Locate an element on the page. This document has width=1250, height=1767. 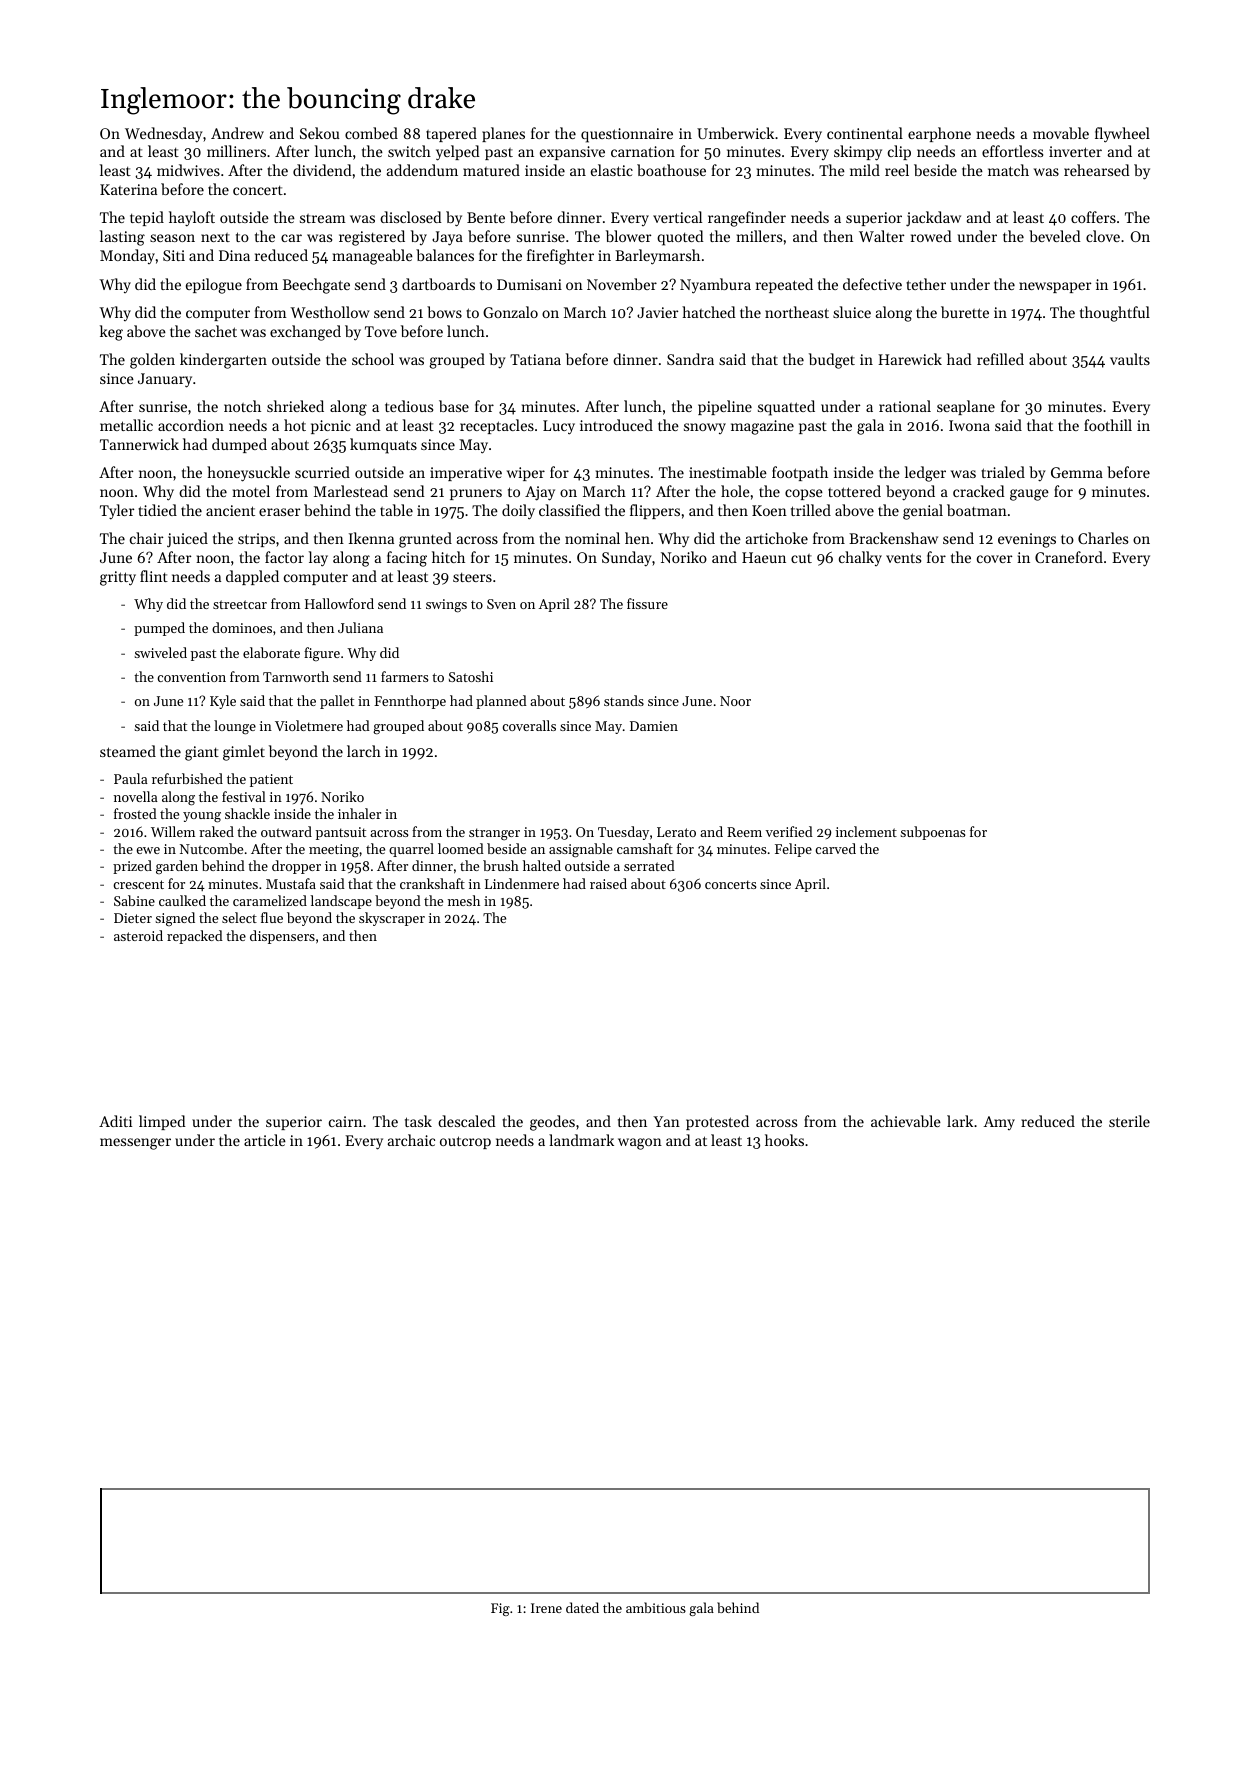
geodes is located at coordinates (552, 1123).
